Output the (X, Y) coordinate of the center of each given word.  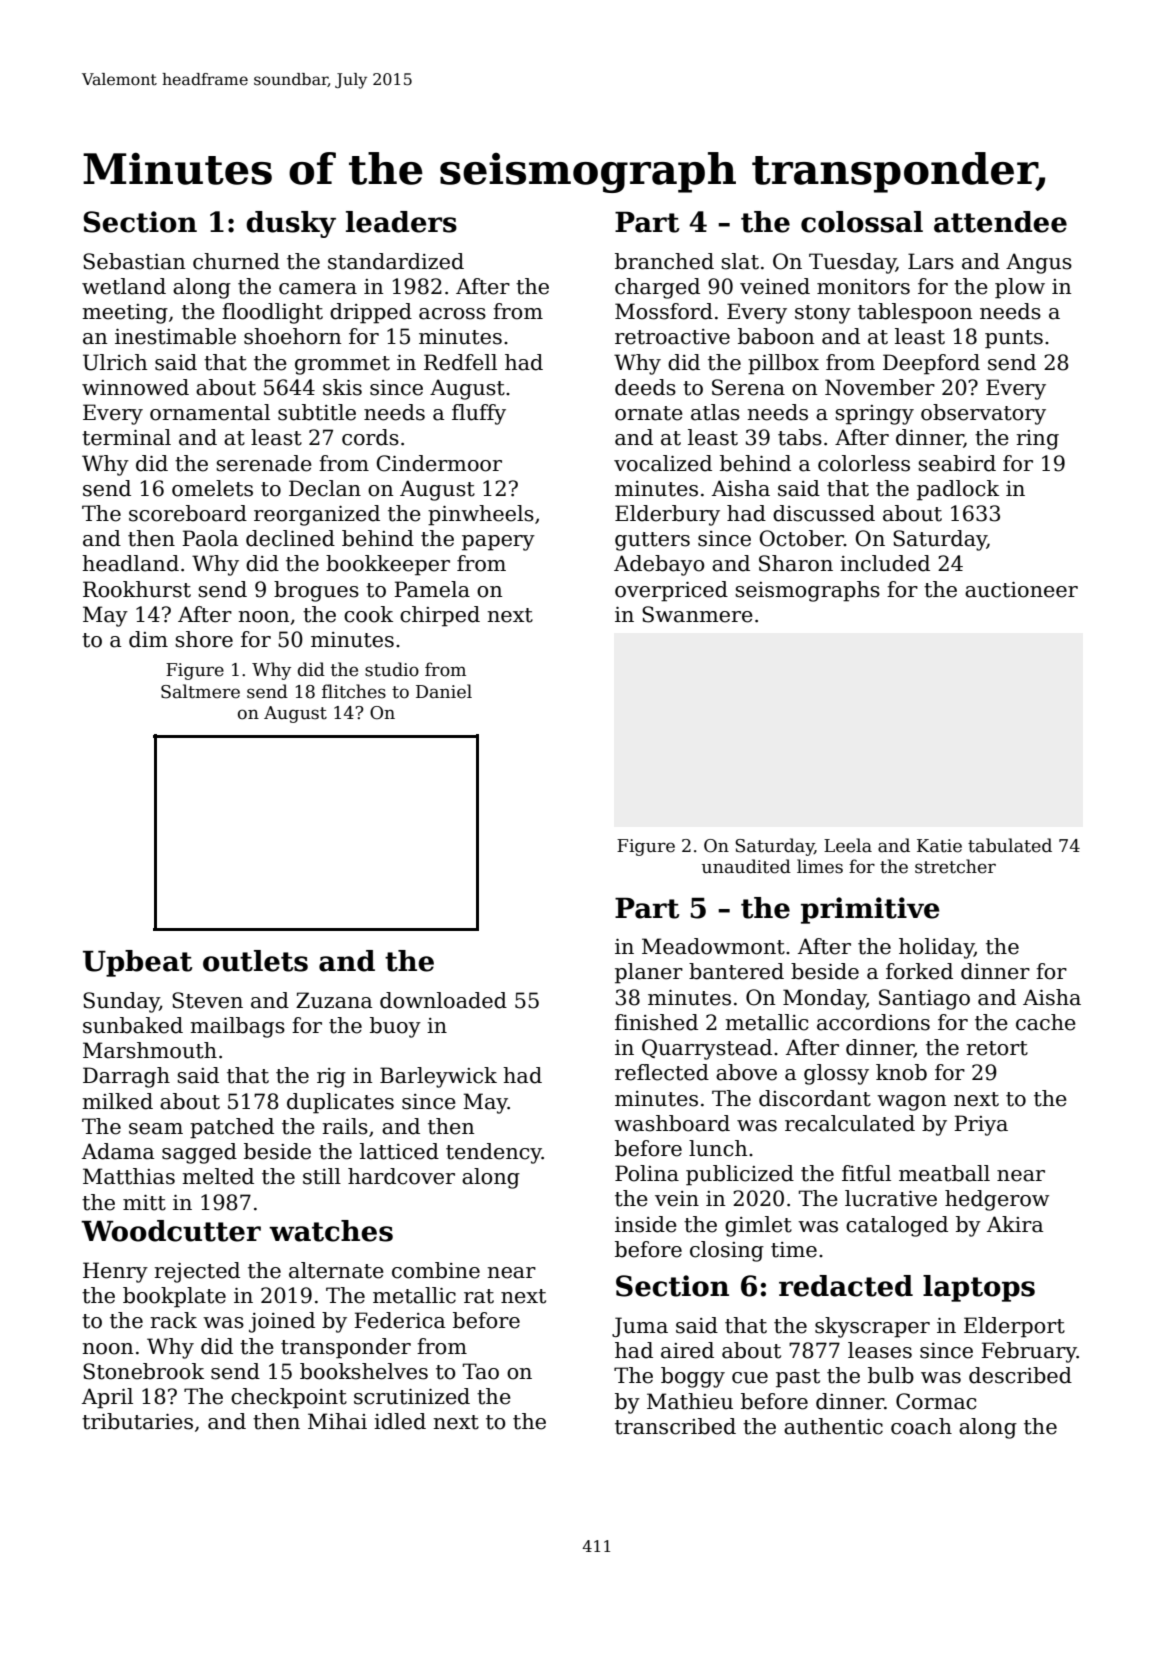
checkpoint (289, 1398)
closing (727, 1251)
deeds (645, 387)
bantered (736, 971)
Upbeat (137, 963)
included (885, 563)
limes (820, 866)
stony (823, 314)
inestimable (175, 336)
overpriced (671, 591)
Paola (210, 538)
